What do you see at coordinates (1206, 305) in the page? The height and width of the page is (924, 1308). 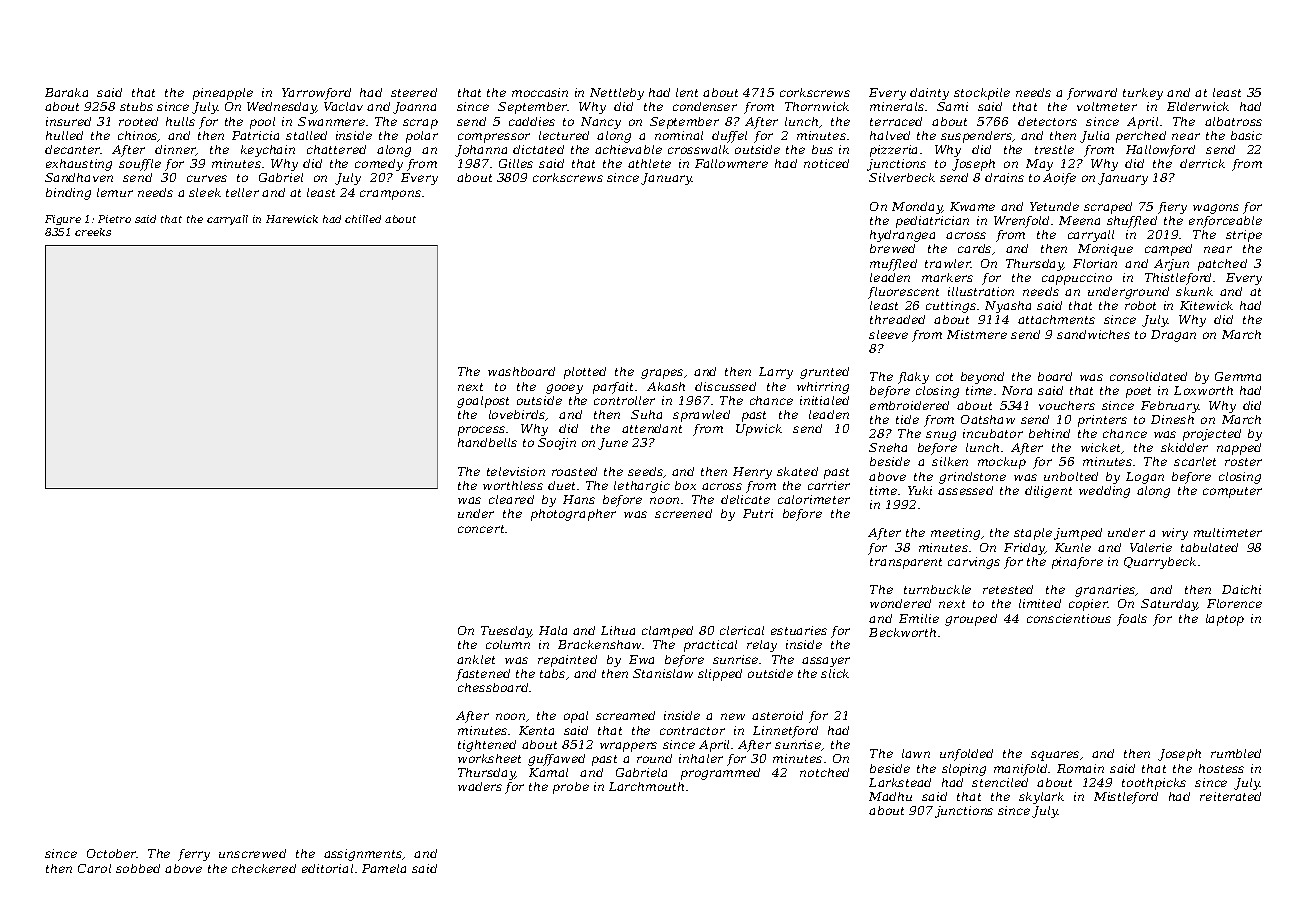 I see `Kitewick` at bounding box center [1206, 305].
